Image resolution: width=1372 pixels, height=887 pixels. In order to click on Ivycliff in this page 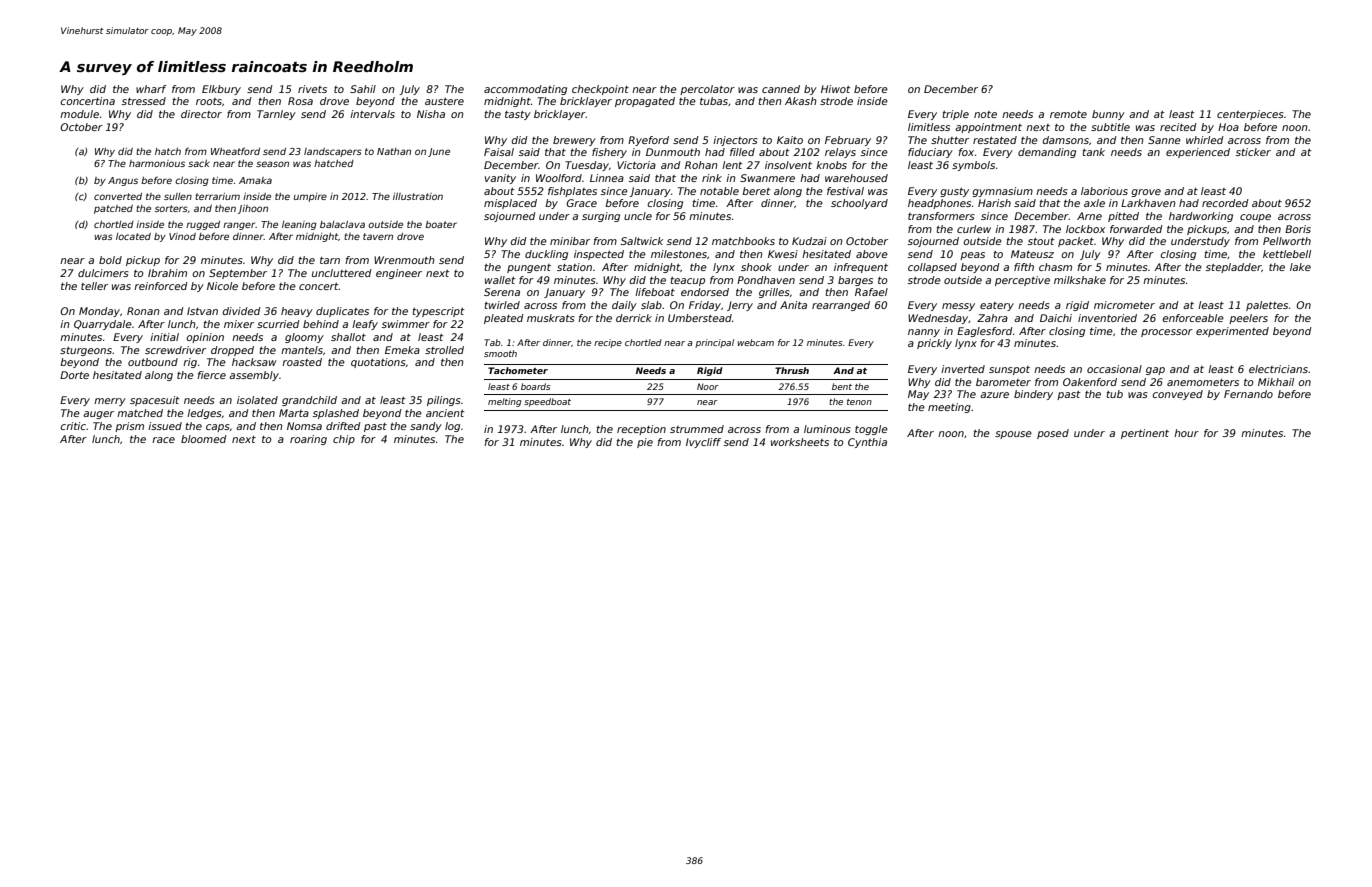, I will do `click(703, 443)`.
